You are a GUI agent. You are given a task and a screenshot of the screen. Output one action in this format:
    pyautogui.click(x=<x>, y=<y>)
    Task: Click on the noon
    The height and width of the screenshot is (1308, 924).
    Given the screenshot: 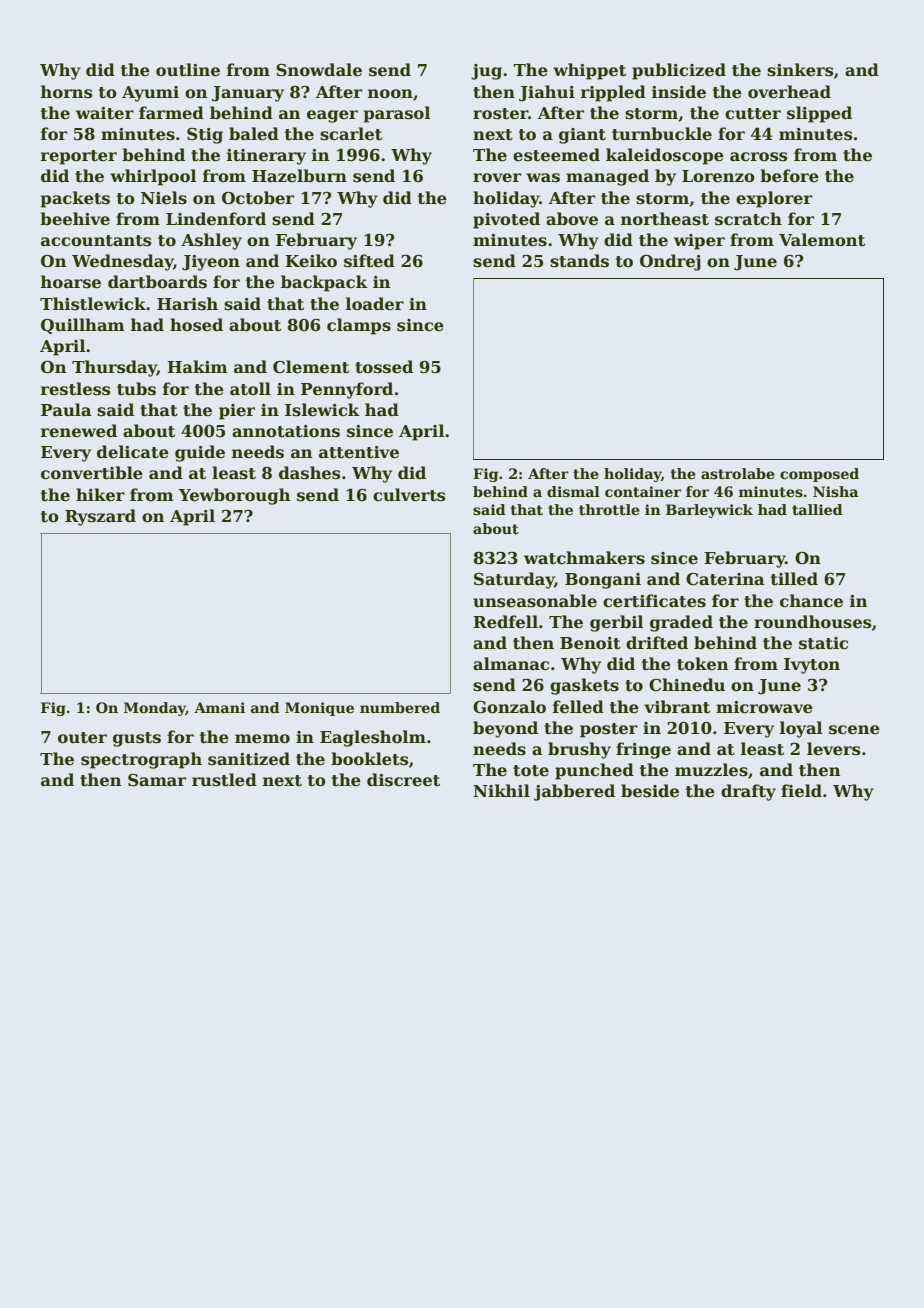 What is the action you would take?
    pyautogui.click(x=390, y=94)
